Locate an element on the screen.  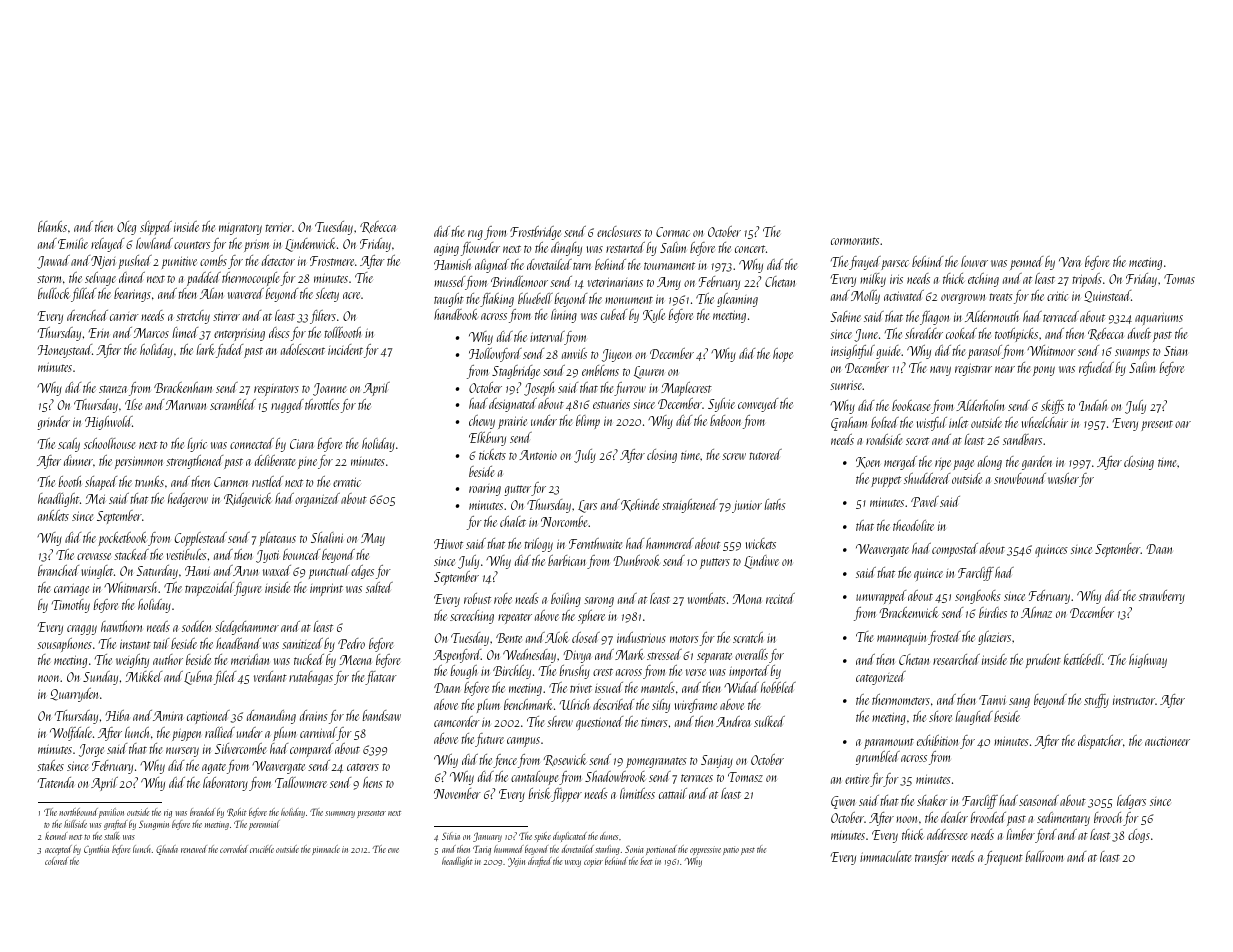
meridian is located at coordinates (250, 659).
